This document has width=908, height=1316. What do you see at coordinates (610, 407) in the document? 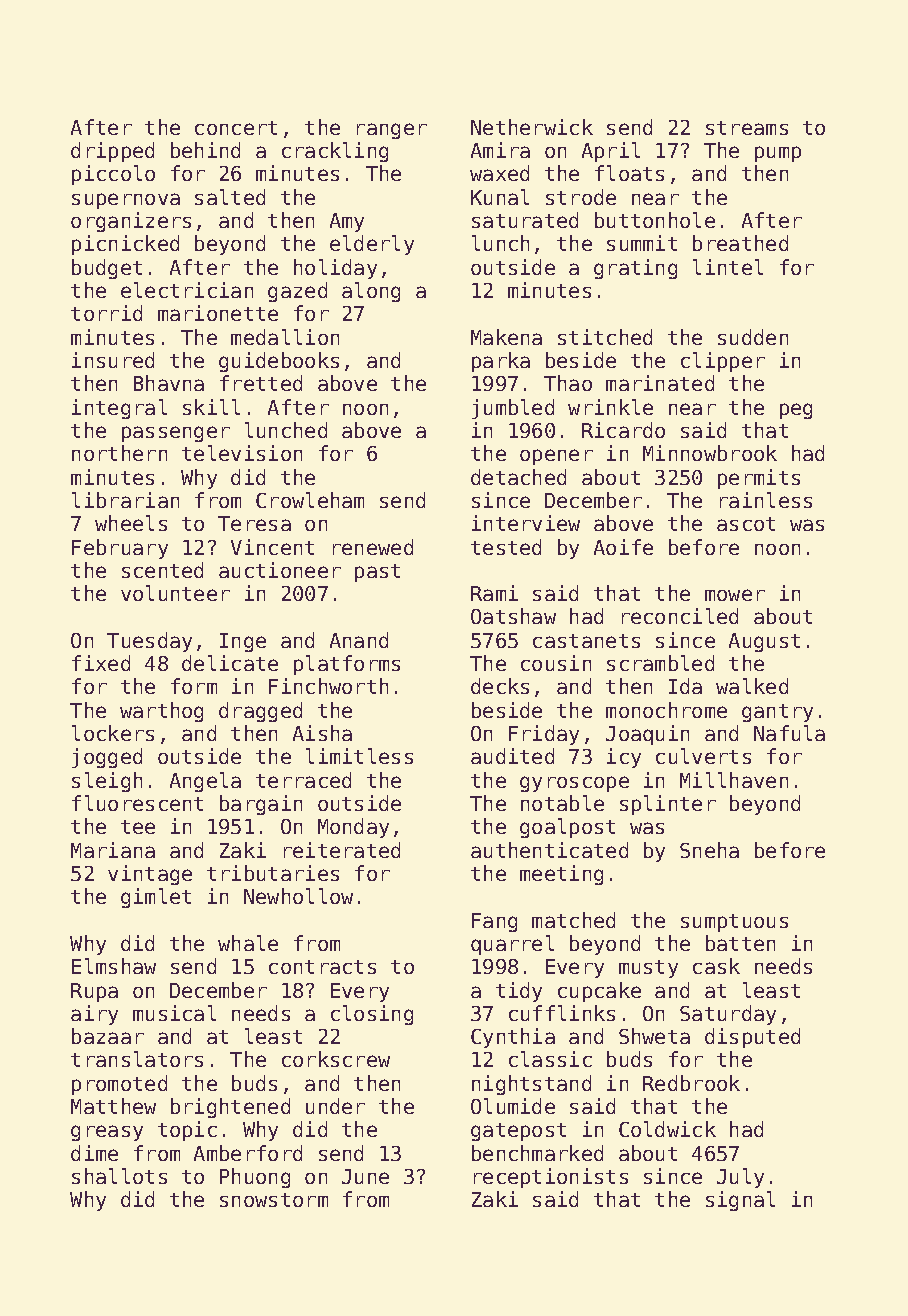
I see `wrinkle` at bounding box center [610, 407].
